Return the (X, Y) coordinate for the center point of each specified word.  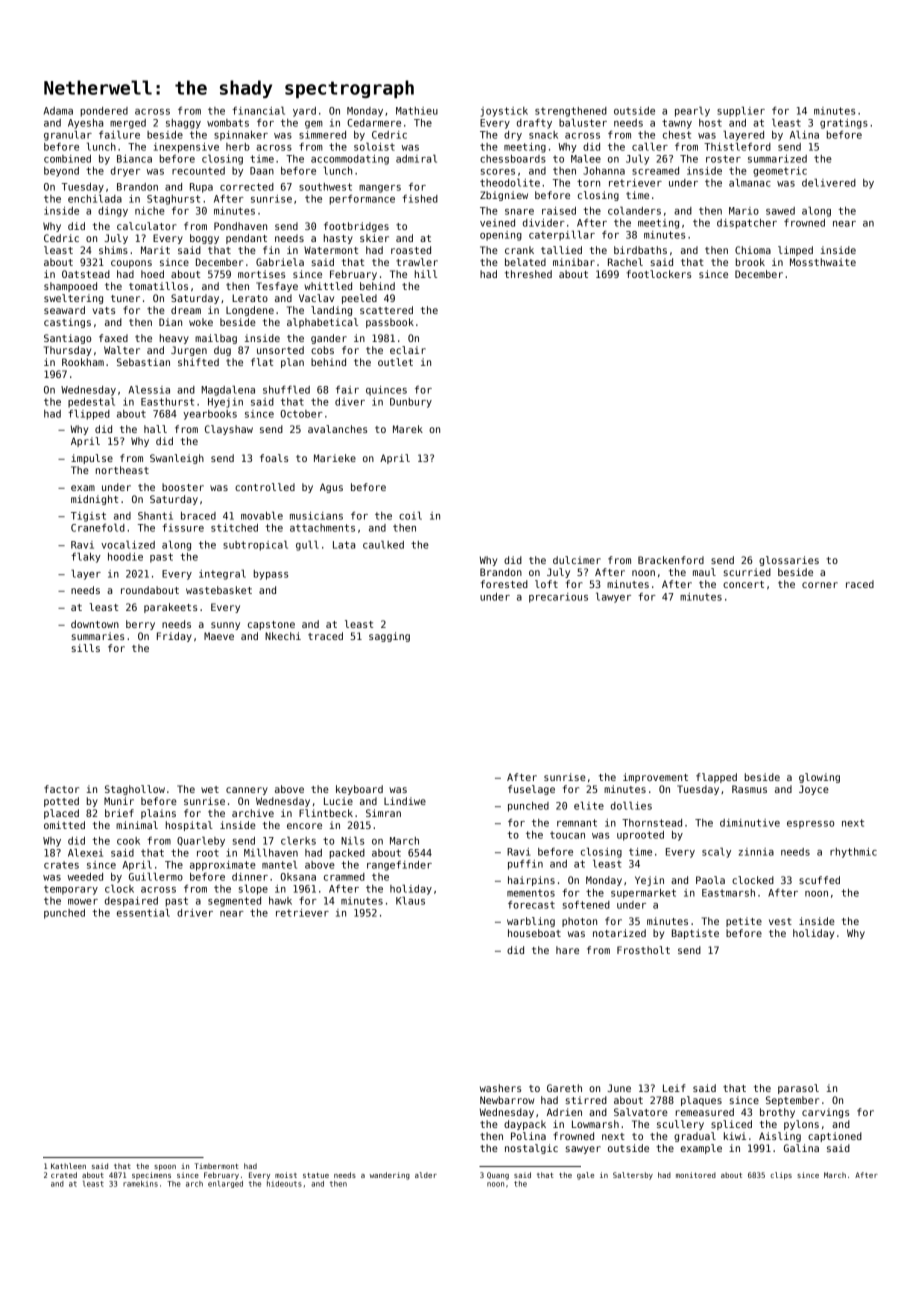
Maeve (219, 636)
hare (567, 950)
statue (316, 1175)
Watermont (331, 250)
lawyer (613, 597)
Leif (674, 1088)
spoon (165, 1168)
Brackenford (671, 560)
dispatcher (747, 224)
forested (504, 584)
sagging (389, 637)
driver (195, 913)
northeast (122, 470)
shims (113, 250)
